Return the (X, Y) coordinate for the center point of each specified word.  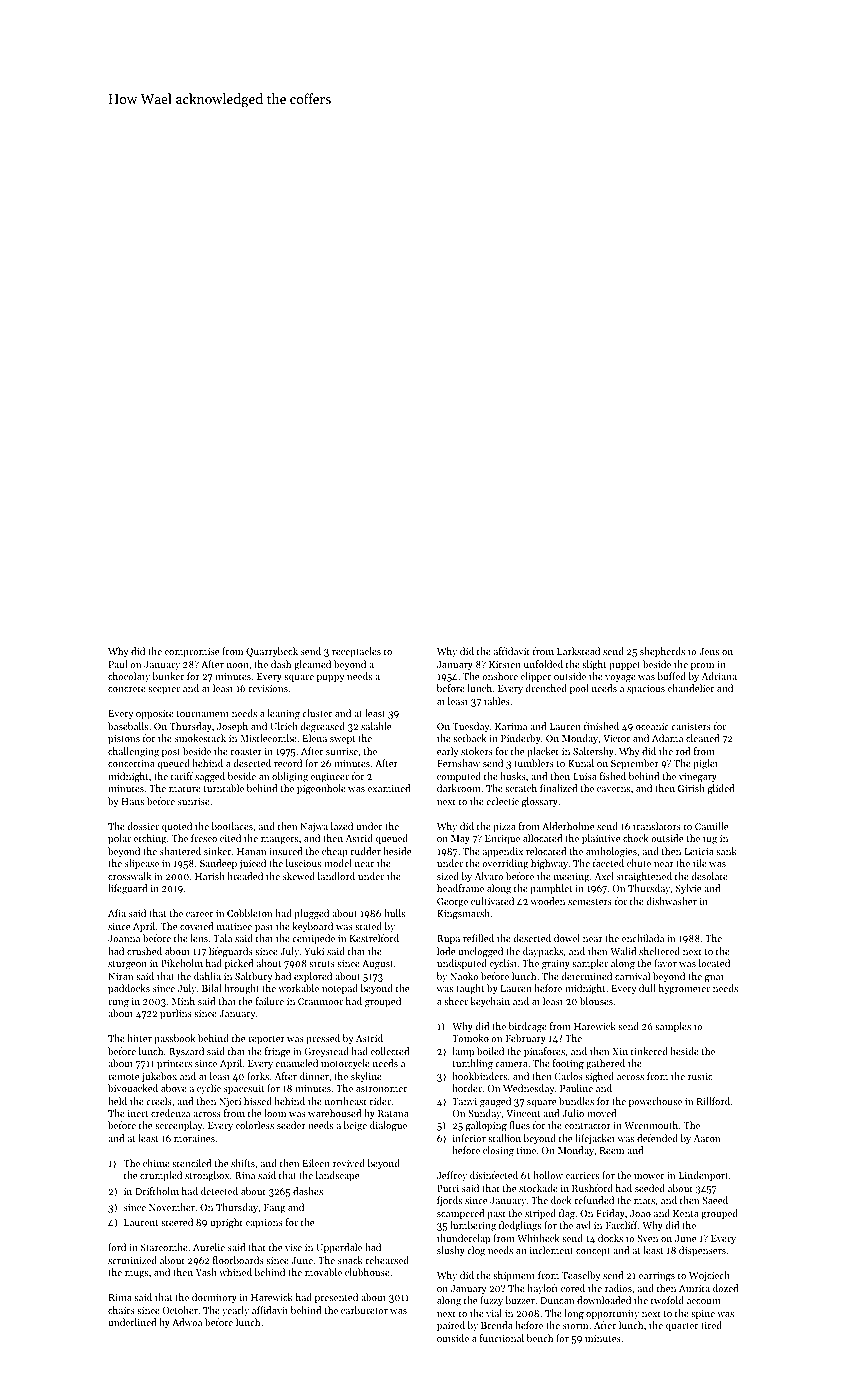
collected (390, 1051)
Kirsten (505, 664)
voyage (620, 679)
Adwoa (187, 1322)
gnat (714, 978)
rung (118, 1004)
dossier (143, 826)
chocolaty (129, 677)
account (704, 1301)
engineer (330, 778)
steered (177, 1222)
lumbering (473, 1226)
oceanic (652, 726)
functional (502, 1338)
